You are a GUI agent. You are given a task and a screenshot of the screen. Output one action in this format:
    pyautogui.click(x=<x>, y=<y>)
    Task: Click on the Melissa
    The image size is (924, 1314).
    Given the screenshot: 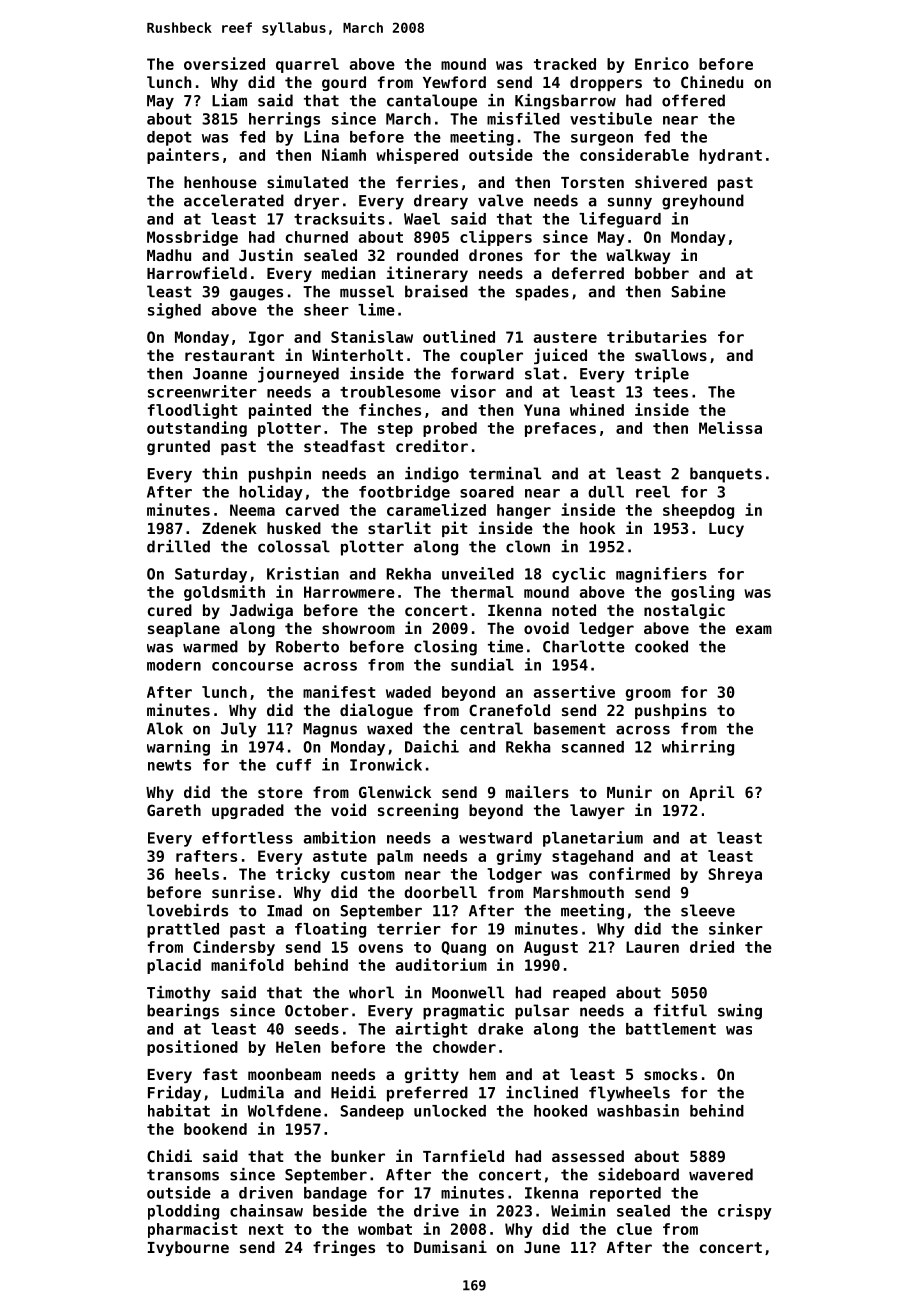 What is the action you would take?
    pyautogui.click(x=730, y=427)
